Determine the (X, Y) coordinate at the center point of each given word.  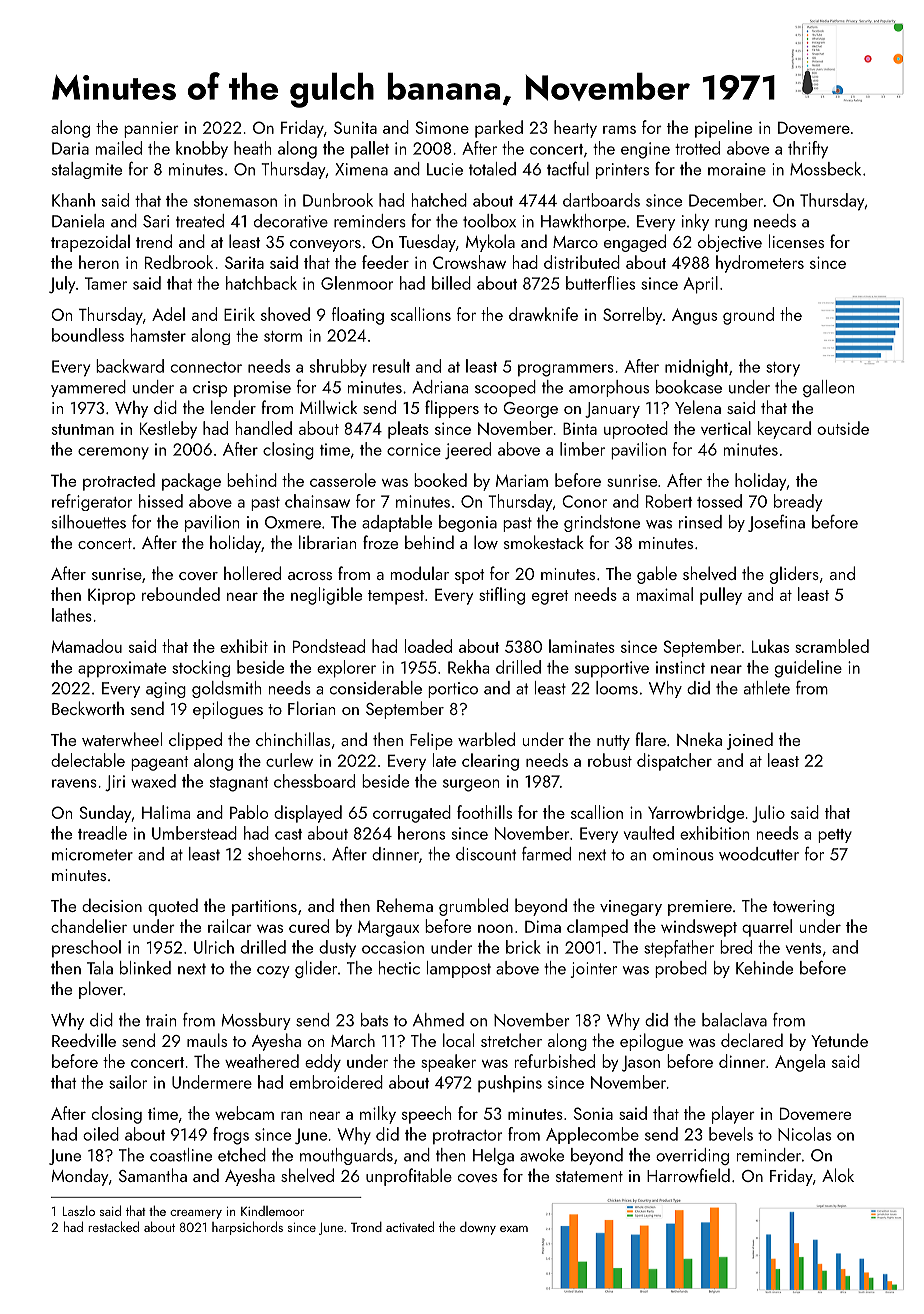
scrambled (832, 646)
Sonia (593, 1113)
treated (200, 221)
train (161, 1020)
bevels (731, 1134)
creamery (196, 1214)
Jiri (115, 783)
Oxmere (293, 522)
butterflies (600, 283)
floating (358, 316)
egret (550, 597)
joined (750, 741)
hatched (439, 200)
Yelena (698, 407)
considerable (376, 688)
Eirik (239, 314)
